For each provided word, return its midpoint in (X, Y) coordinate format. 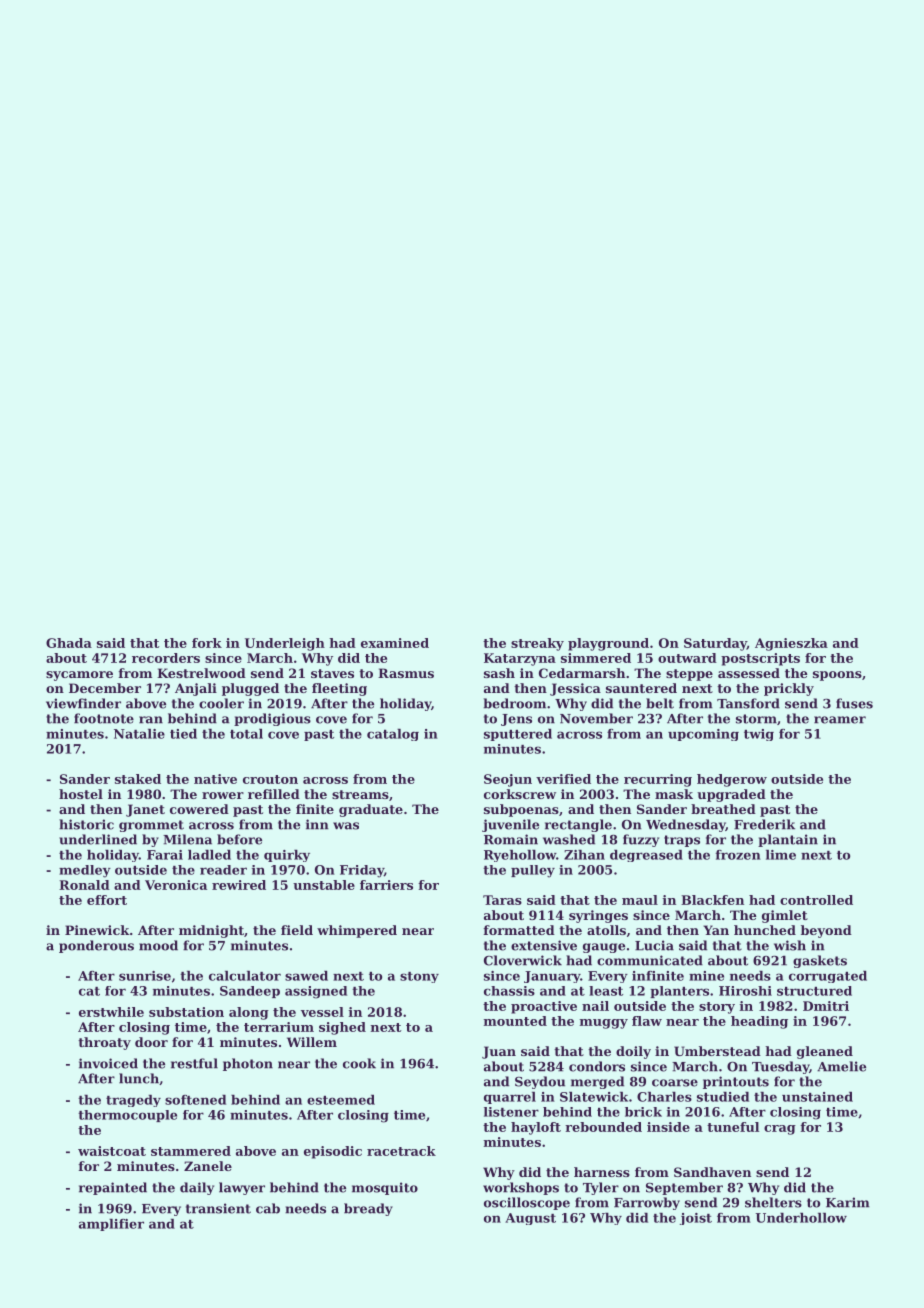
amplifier (111, 1225)
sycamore (79, 676)
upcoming (703, 735)
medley (85, 871)
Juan (499, 1052)
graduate (371, 810)
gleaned (825, 1052)
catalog (393, 735)
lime (781, 855)
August (530, 1219)
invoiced (108, 1063)
